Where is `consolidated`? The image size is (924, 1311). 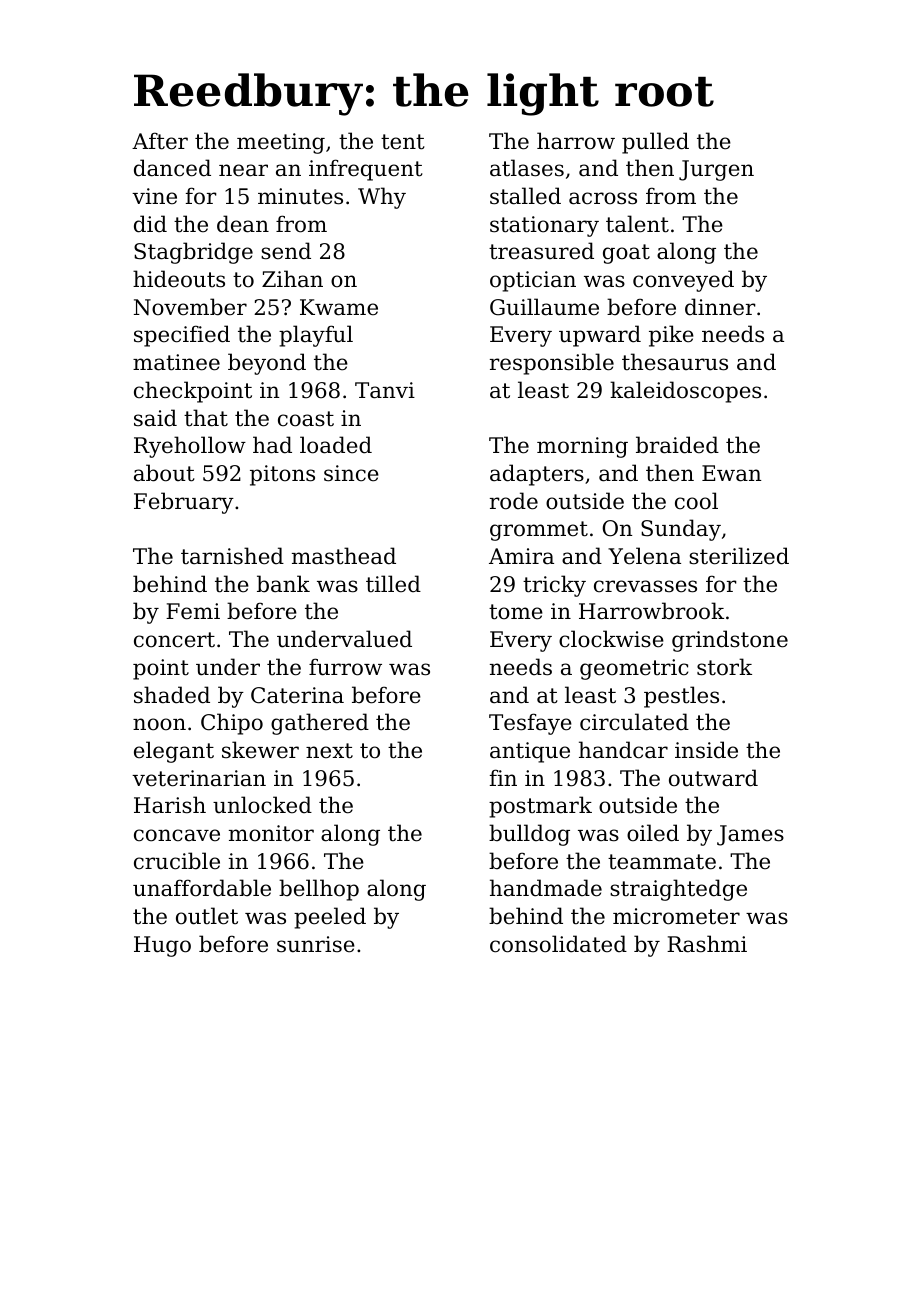
consolidated is located at coordinates (558, 944).
